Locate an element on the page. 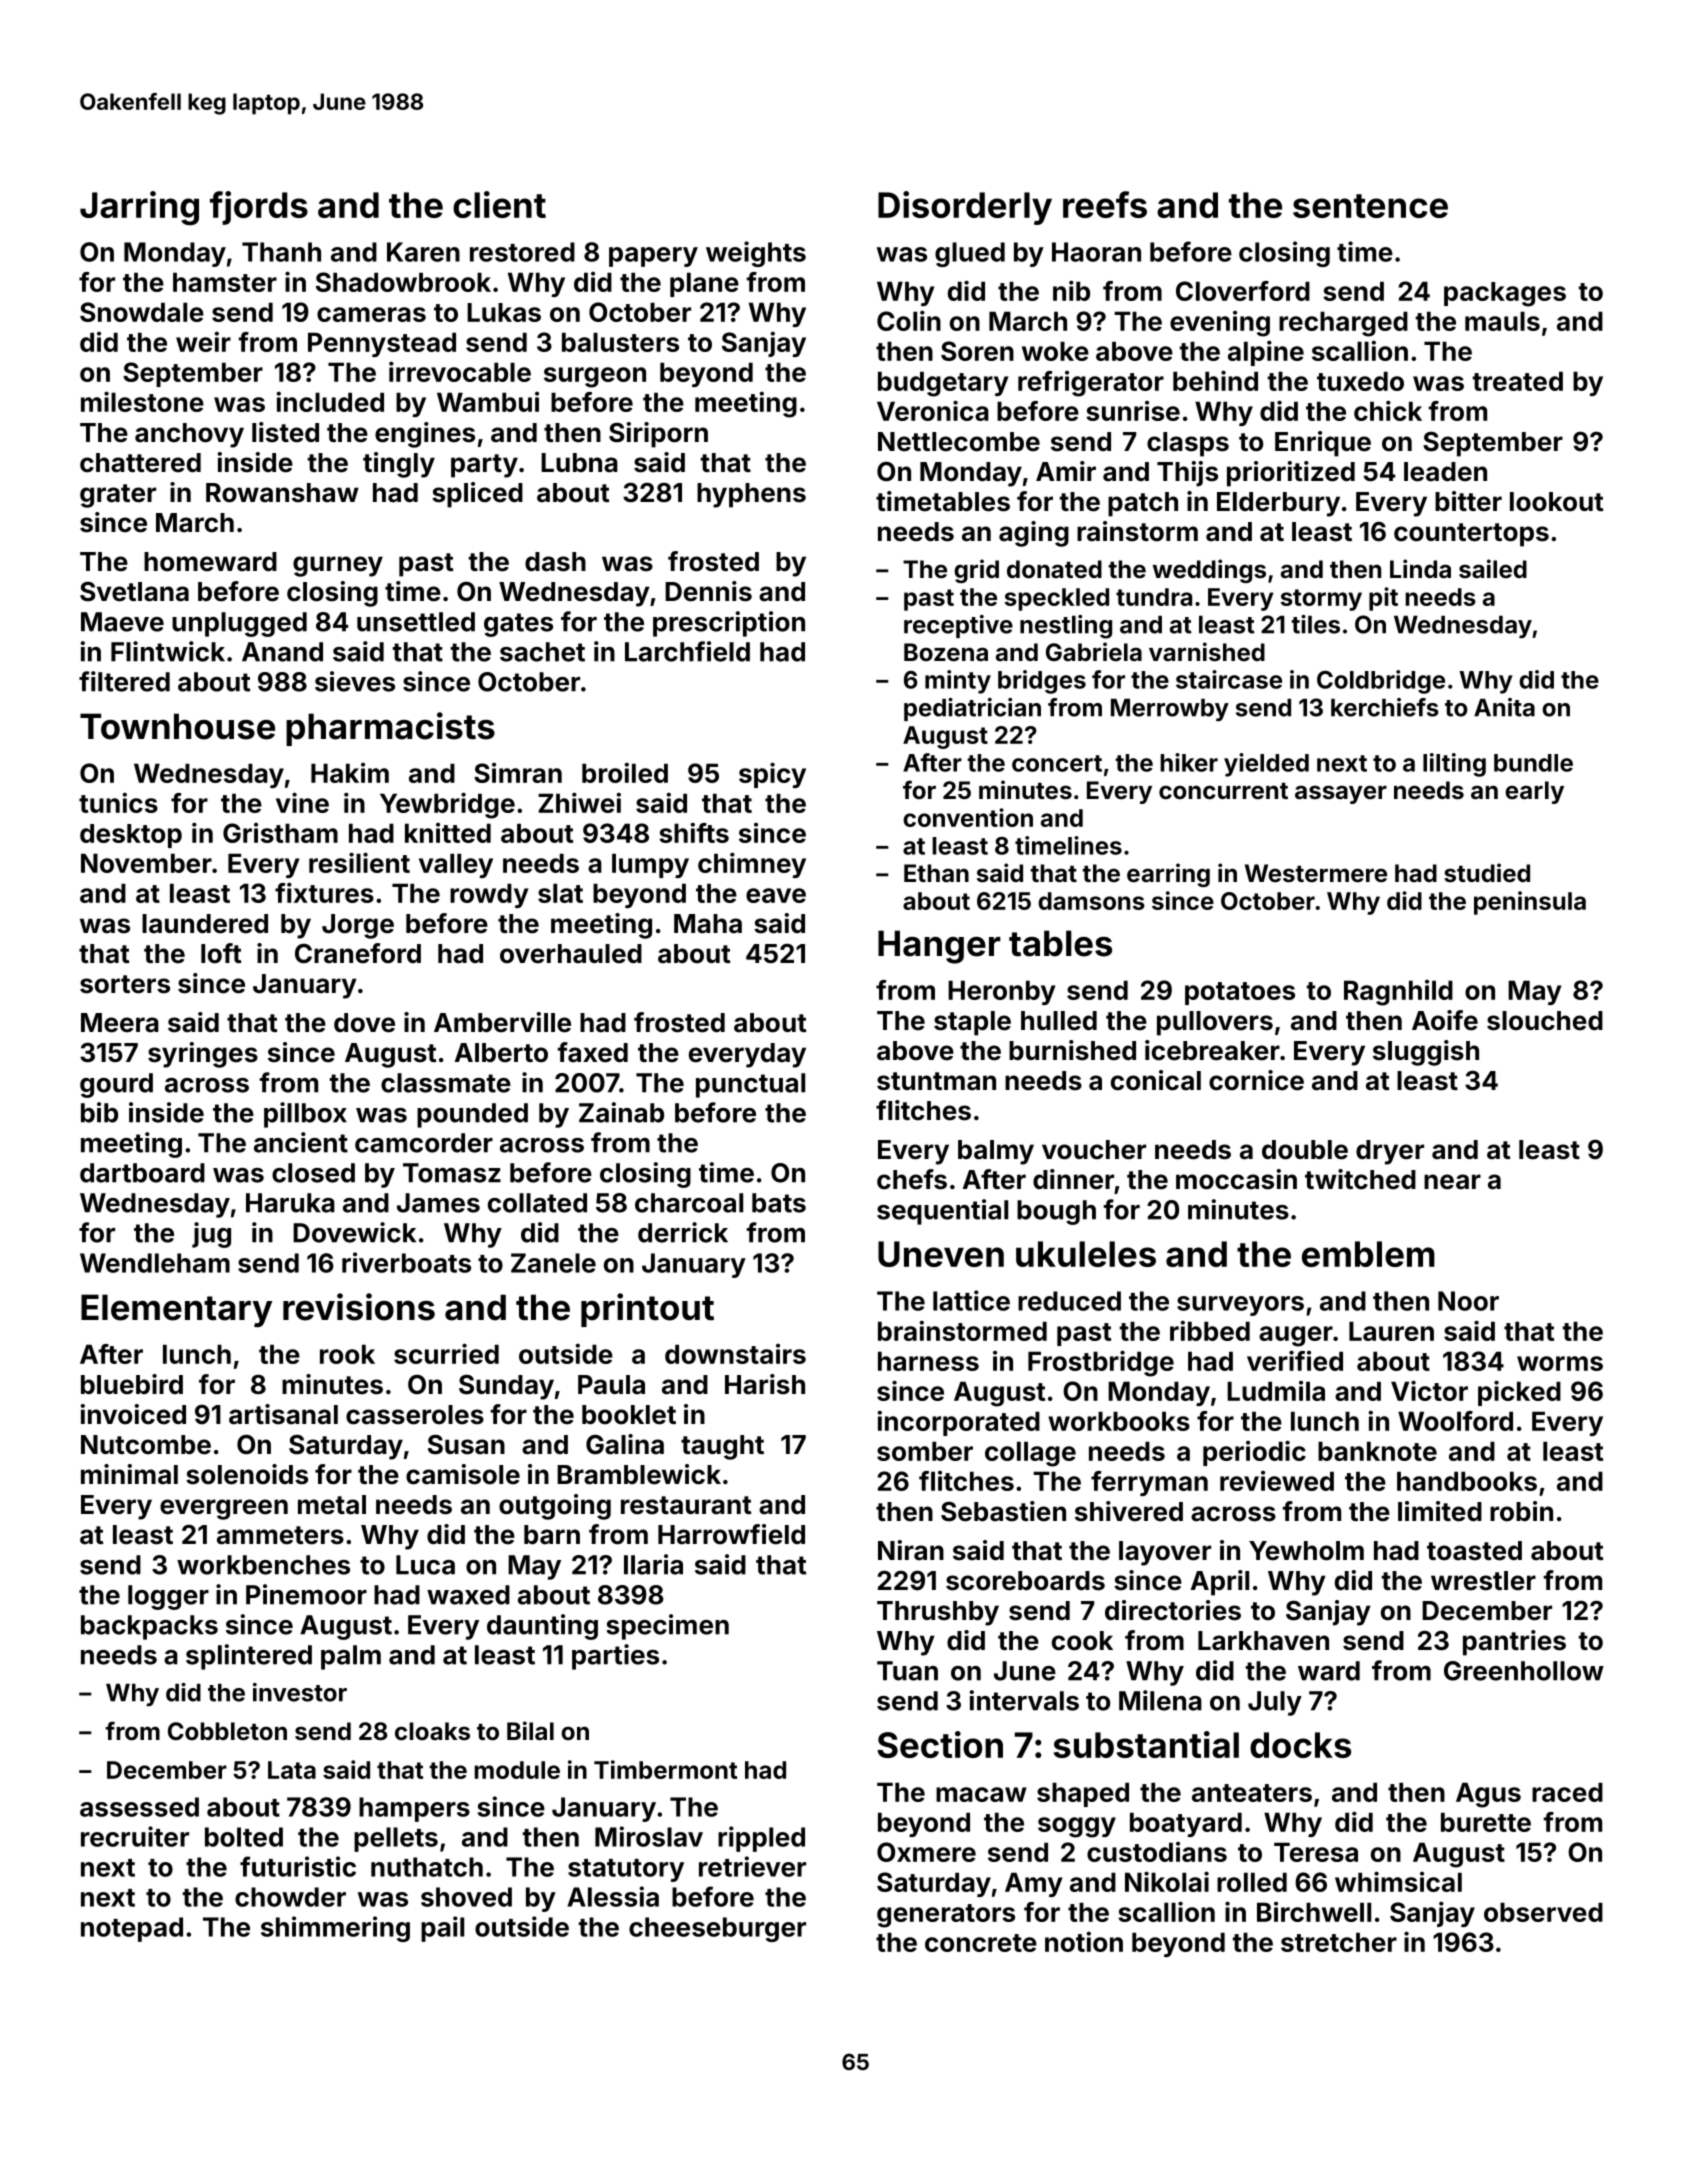 Image resolution: width=1683 pixels, height=2178 pixels. syringes is located at coordinates (203, 1055).
